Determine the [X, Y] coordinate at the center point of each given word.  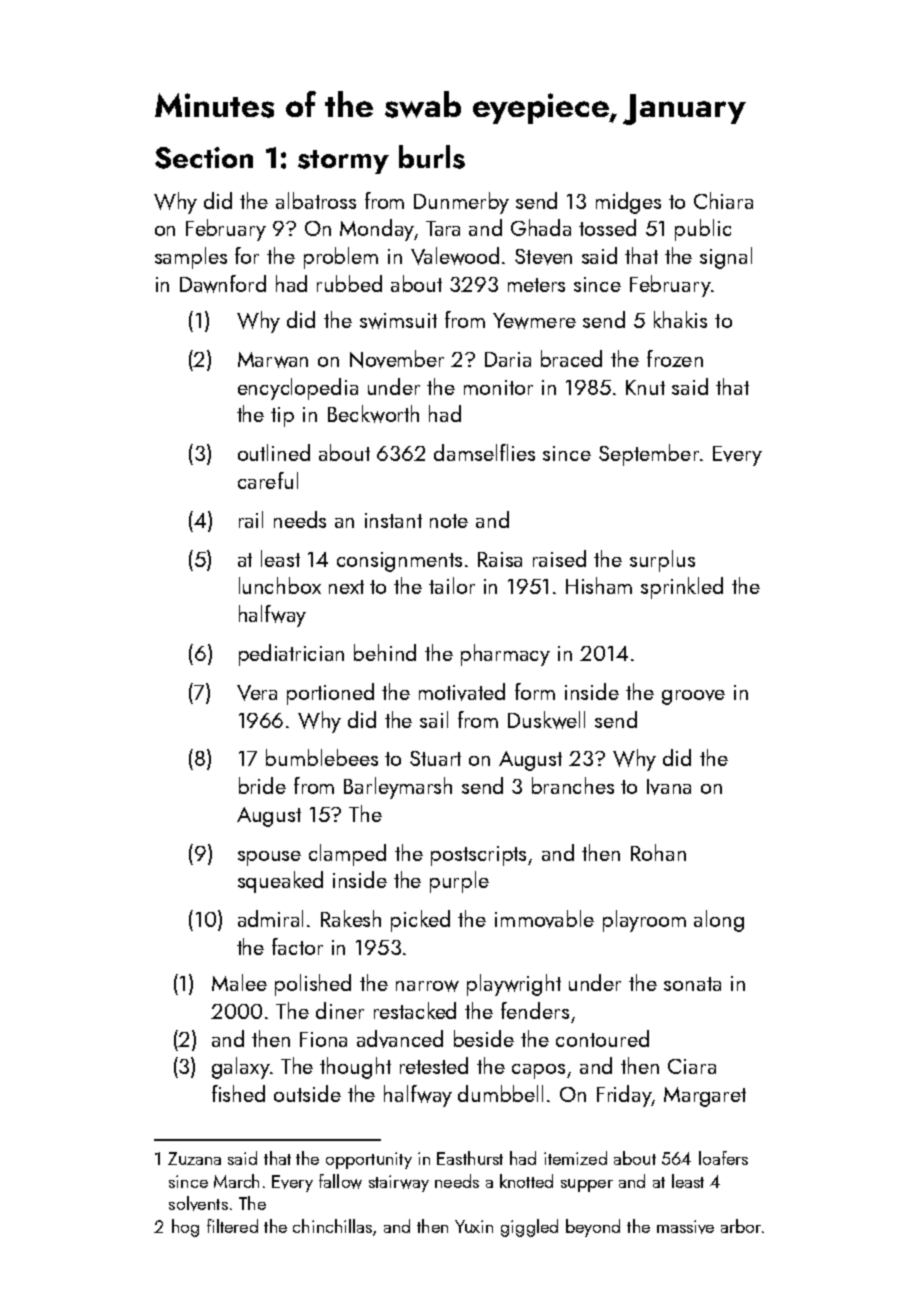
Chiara [723, 200]
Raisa [500, 559]
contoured [602, 1038]
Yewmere [534, 321]
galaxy [241, 1068]
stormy [343, 162]
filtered [232, 1226]
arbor [741, 1226]
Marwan [273, 360]
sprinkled [682, 588]
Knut [645, 387]
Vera [257, 693]
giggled [529, 1228]
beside [484, 1038]
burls [432, 157]
